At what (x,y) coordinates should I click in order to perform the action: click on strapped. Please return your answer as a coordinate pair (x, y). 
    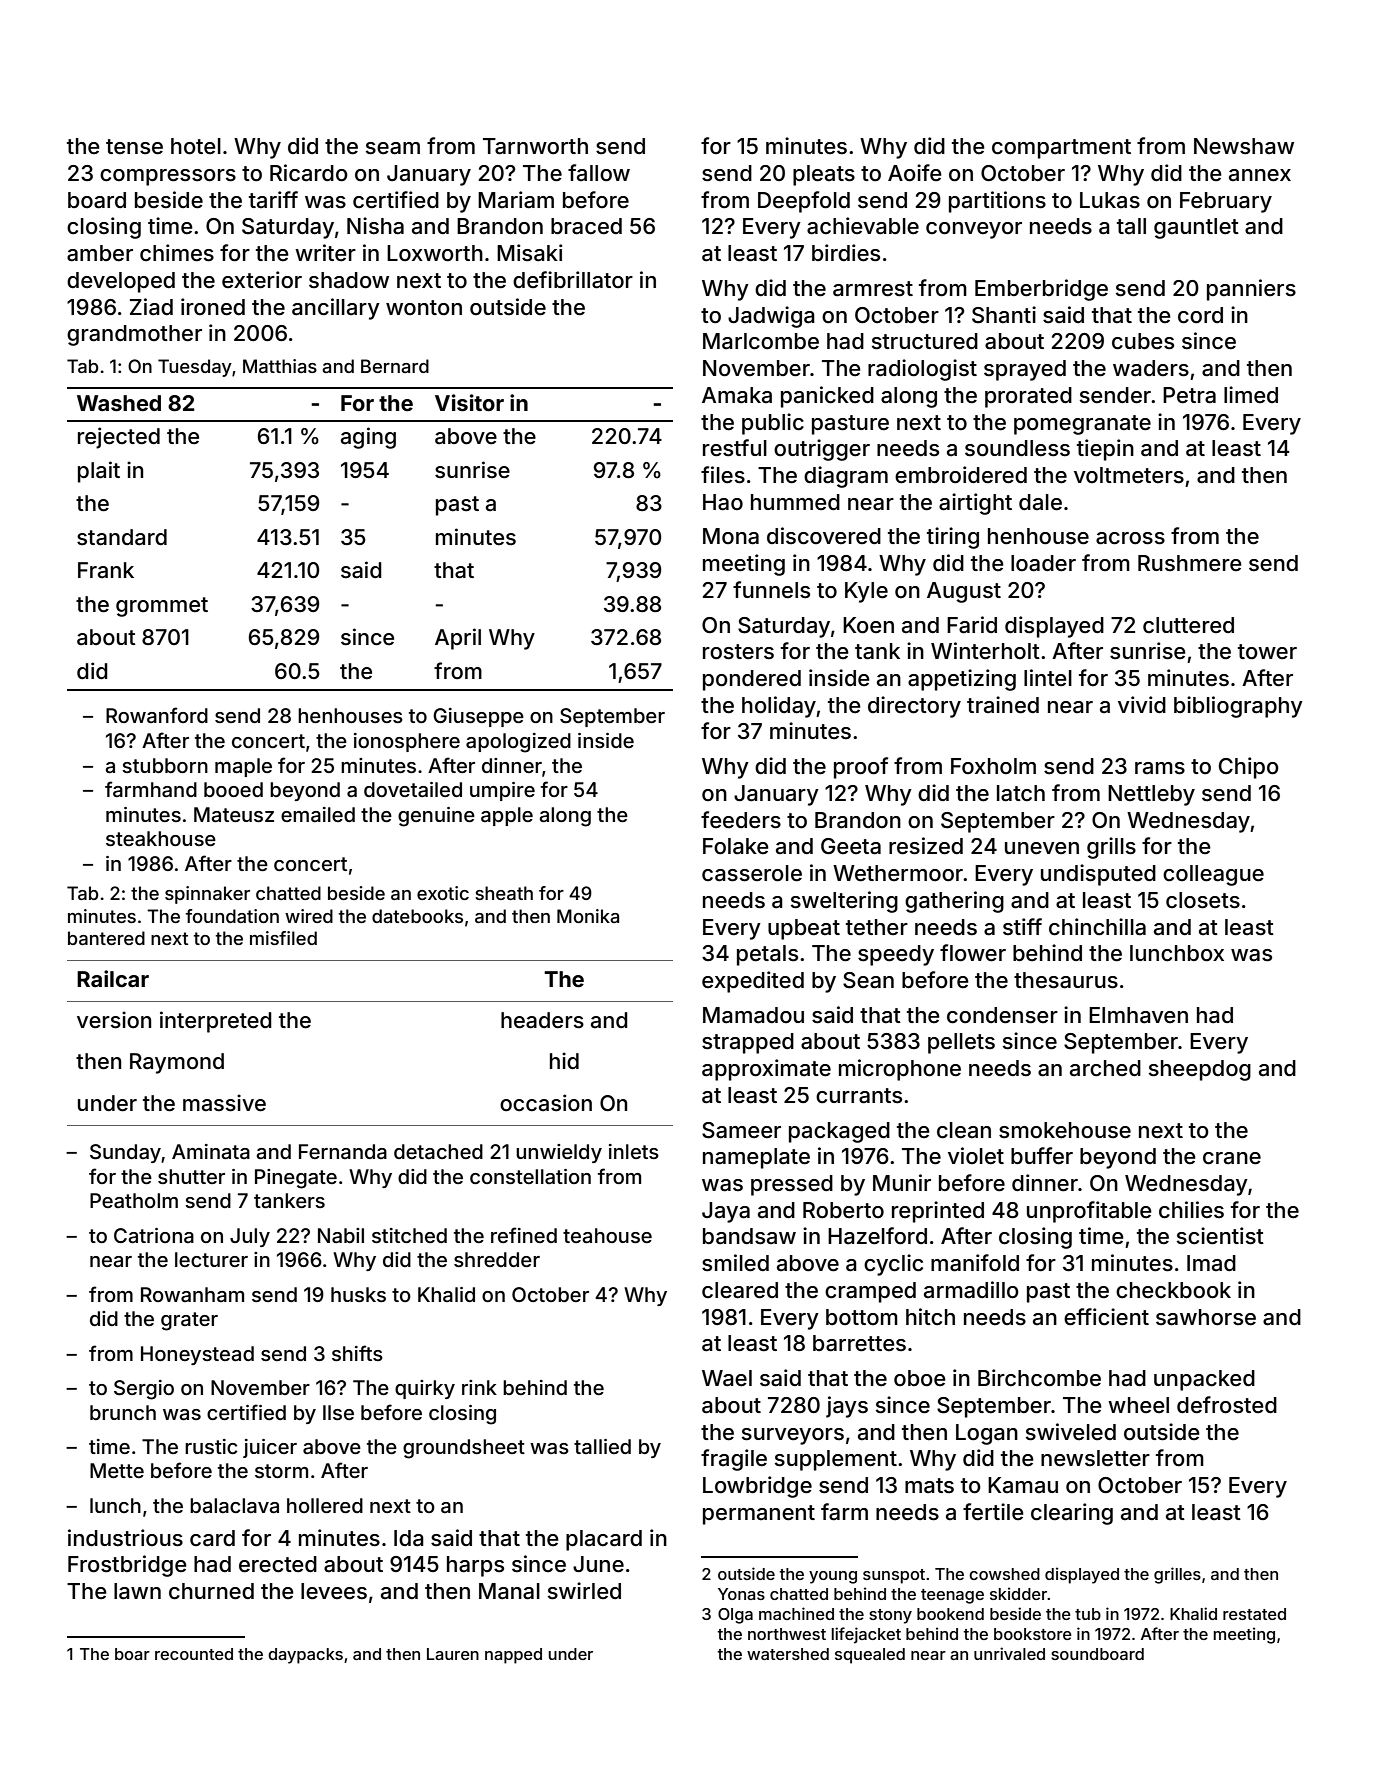
    Looking at the image, I should click on (748, 1043).
